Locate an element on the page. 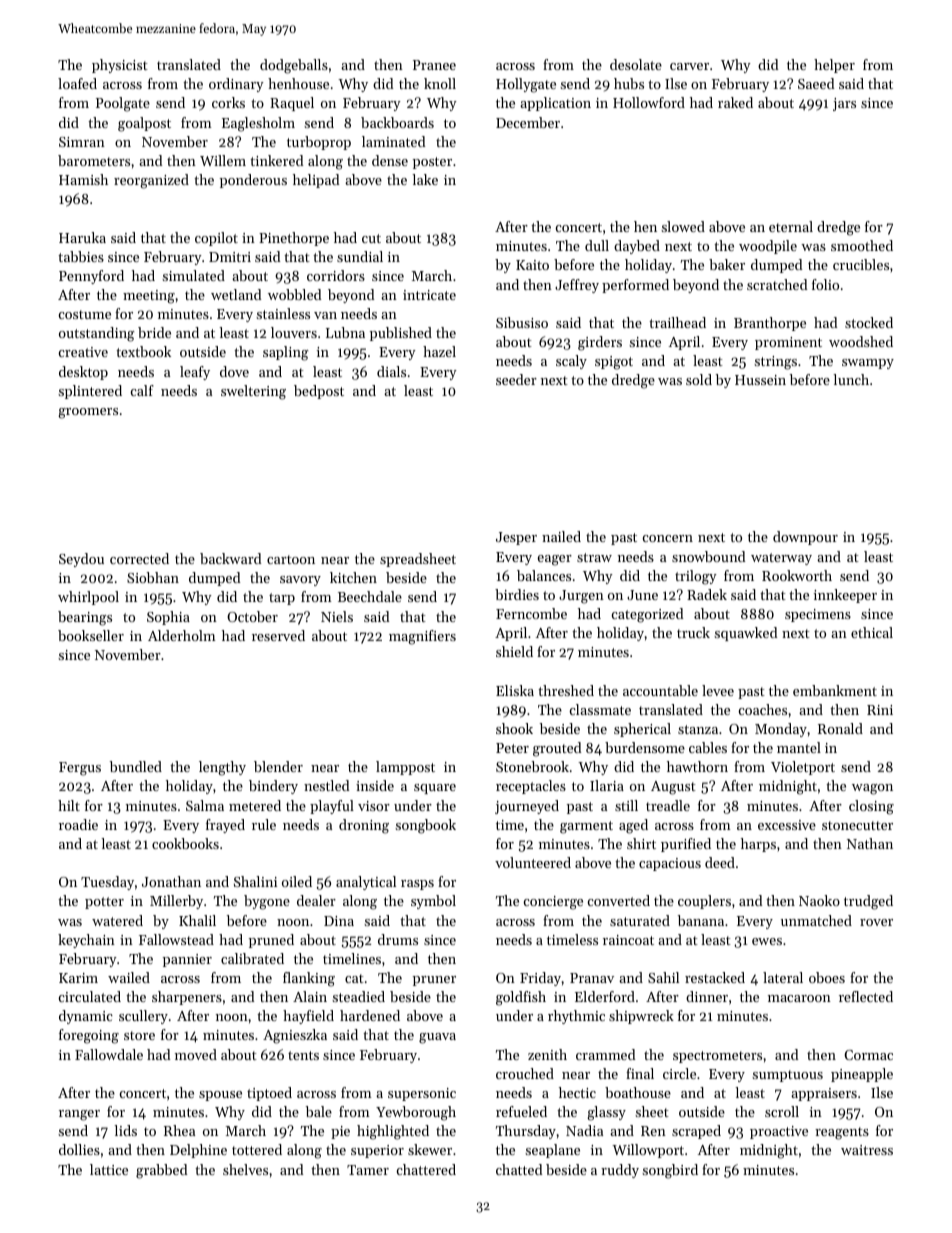 This page has height=1233, width=952. tiptoed is located at coordinates (269, 1094).
